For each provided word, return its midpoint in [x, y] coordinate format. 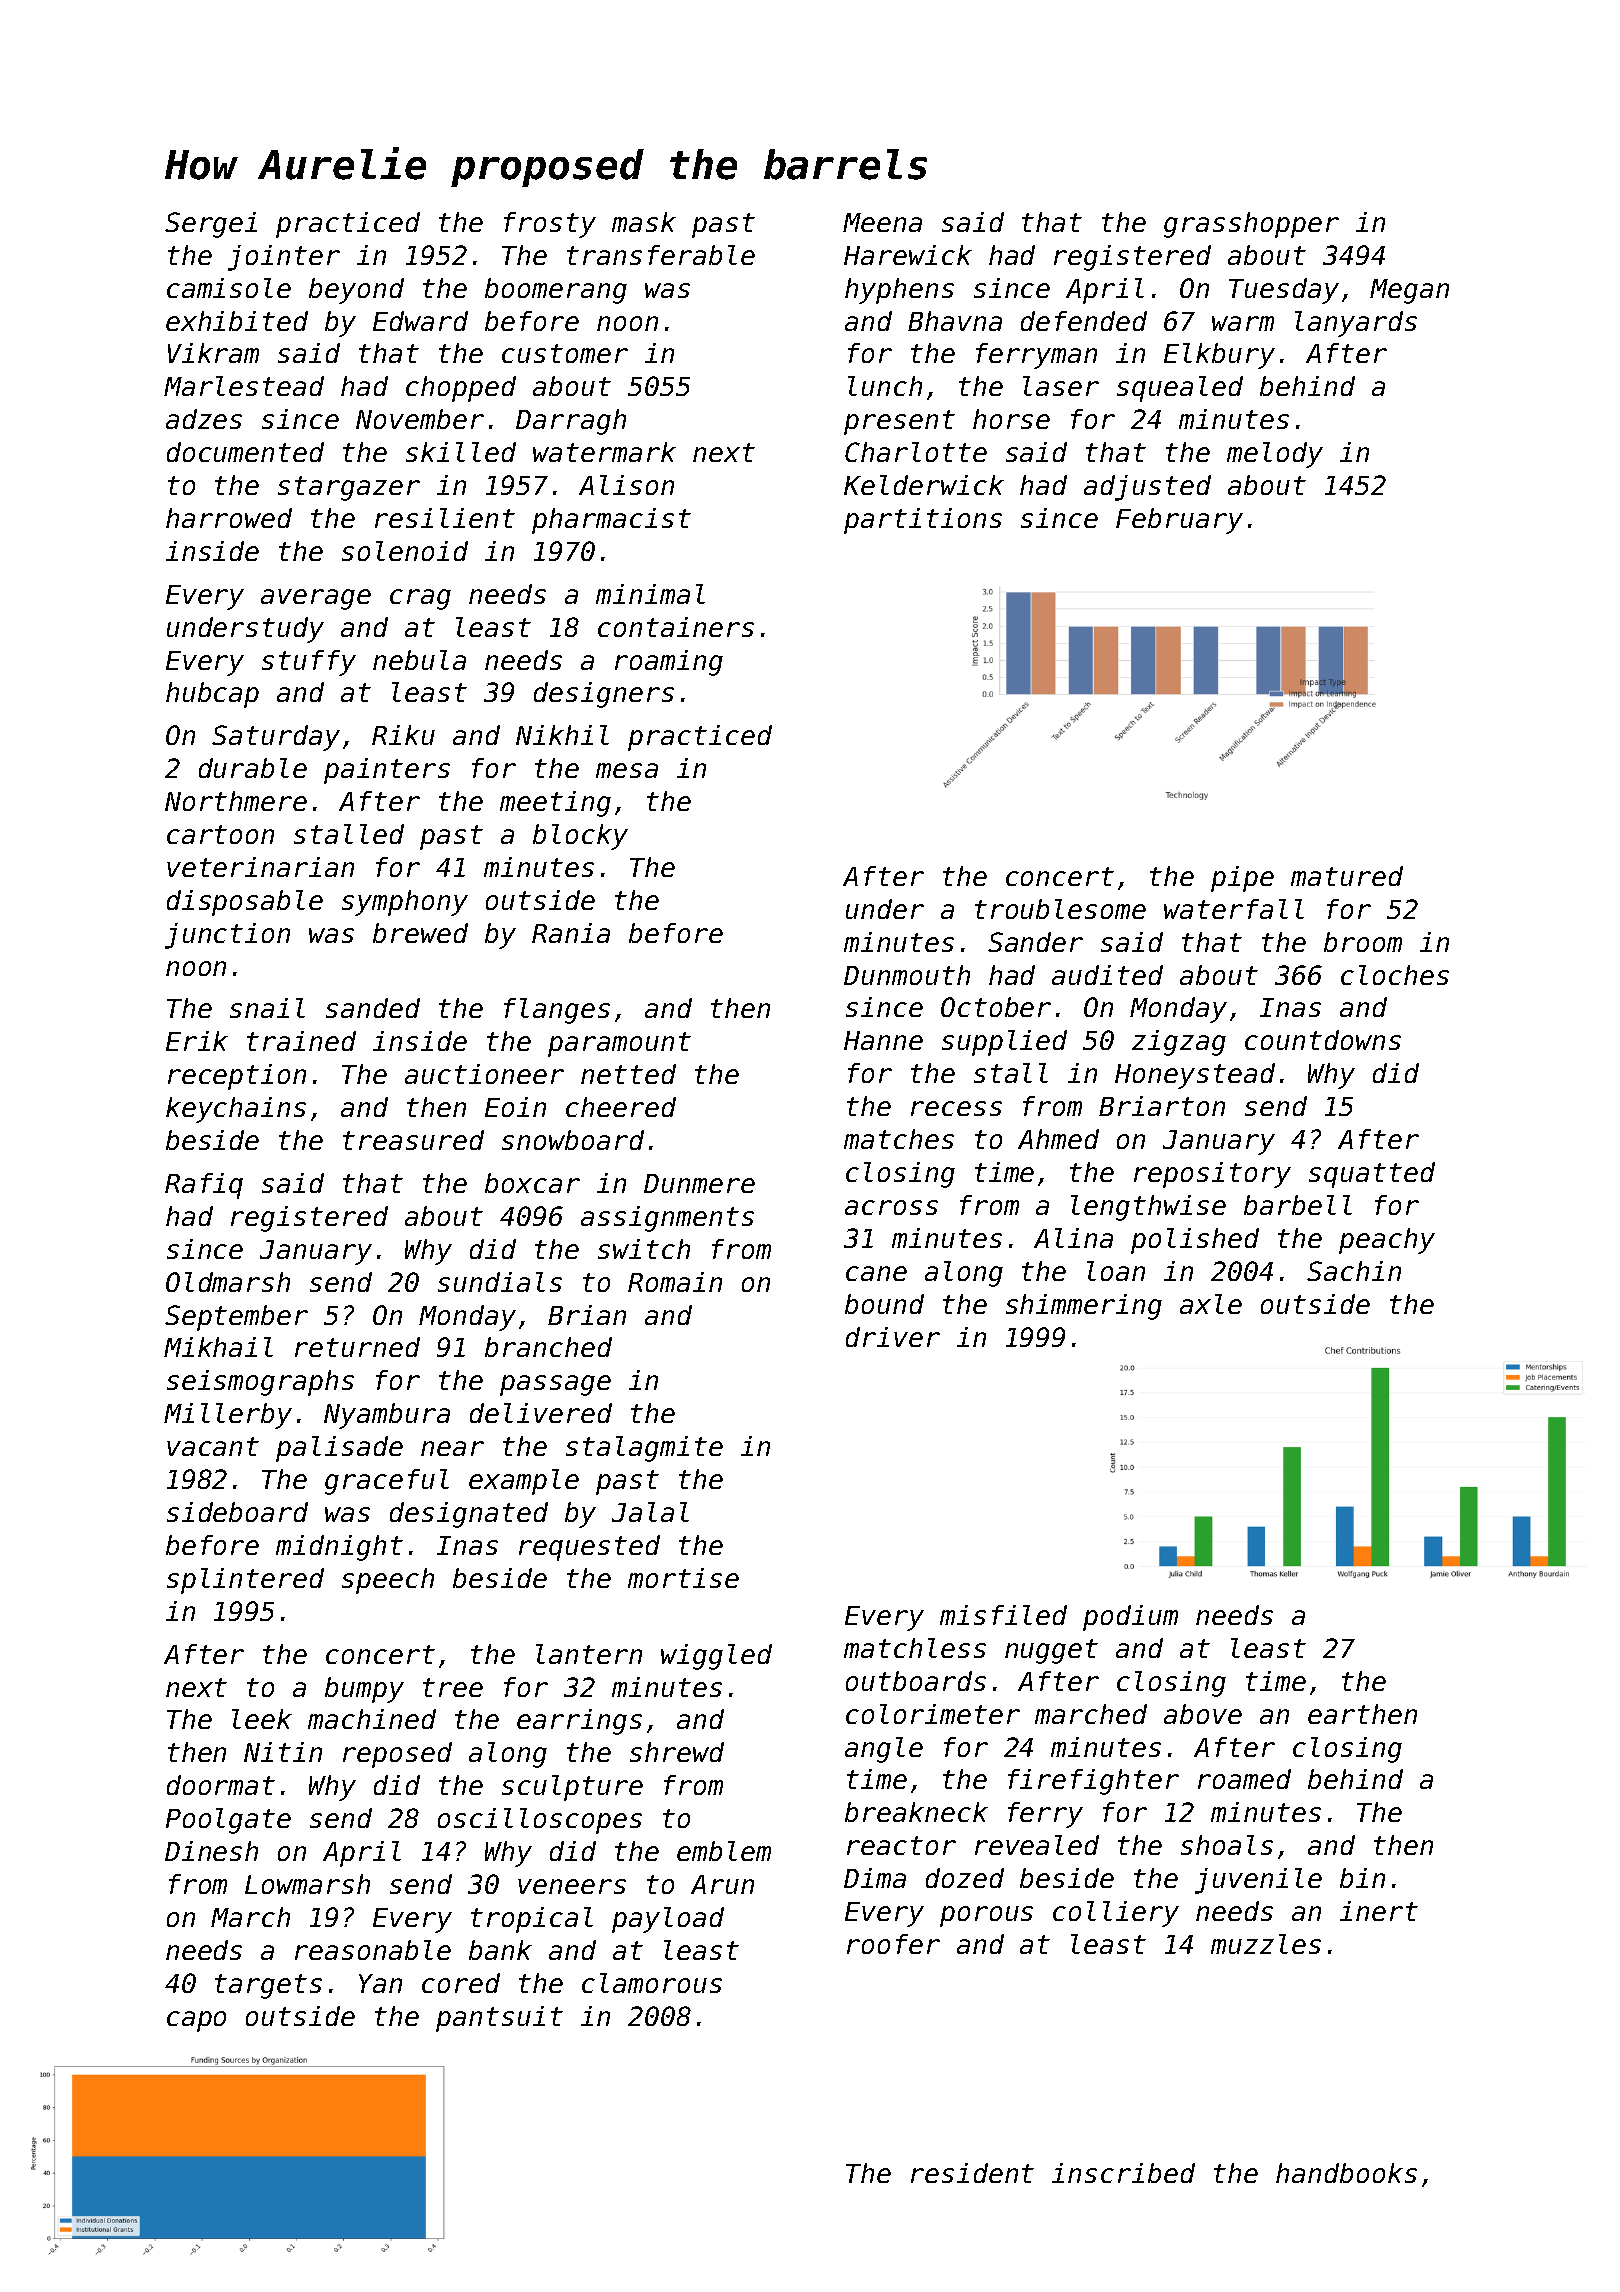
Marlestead [244, 386]
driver [893, 1337]
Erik [197, 1041]
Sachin [1354, 1271]
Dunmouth [907, 975]
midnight [339, 1548]
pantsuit [499, 2019]
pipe [1242, 879]
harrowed [229, 518]
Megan [1409, 291]
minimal [650, 594]
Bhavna [955, 321]
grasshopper [1251, 225]
